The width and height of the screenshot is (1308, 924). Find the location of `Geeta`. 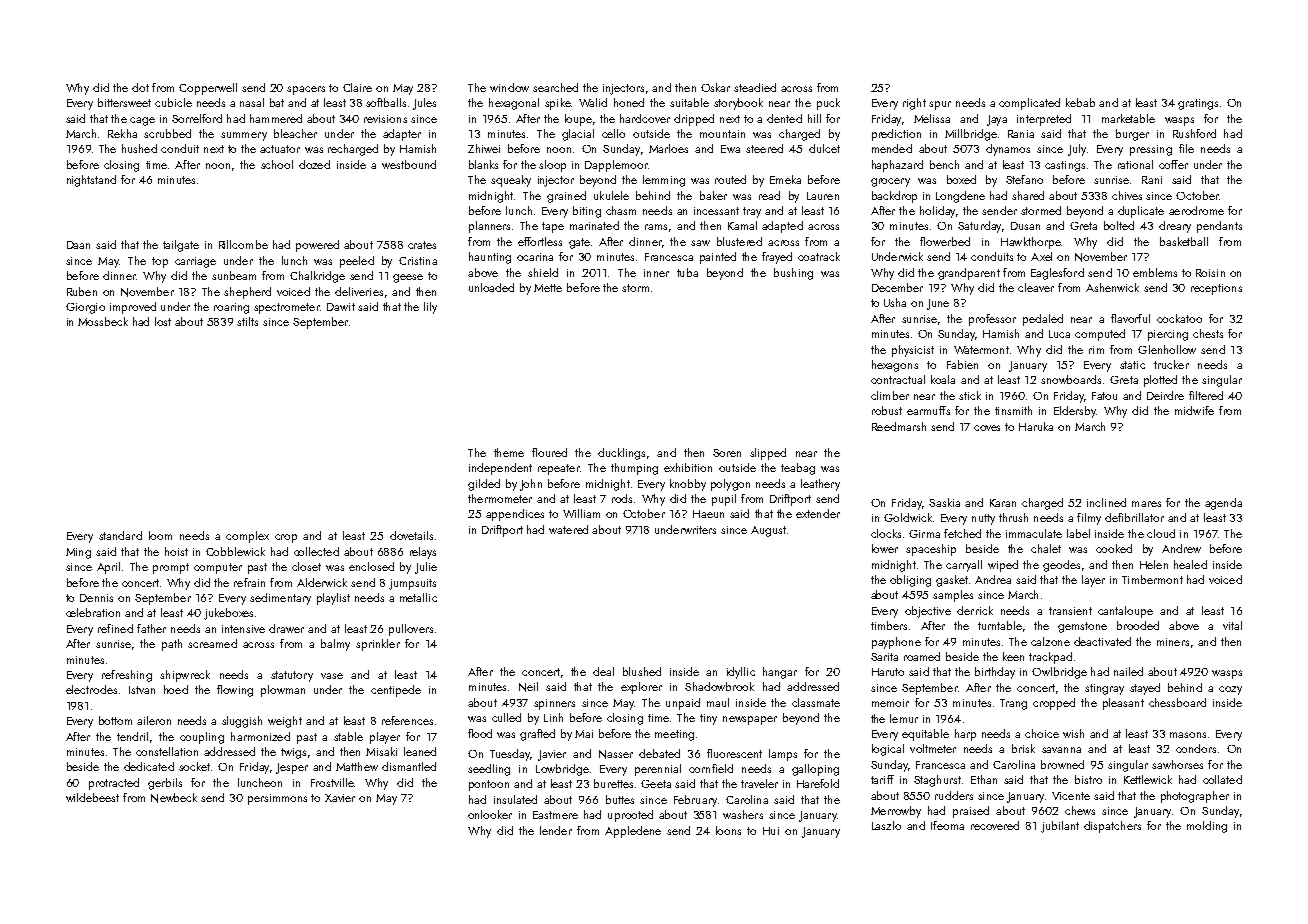

Geeta is located at coordinates (656, 784).
